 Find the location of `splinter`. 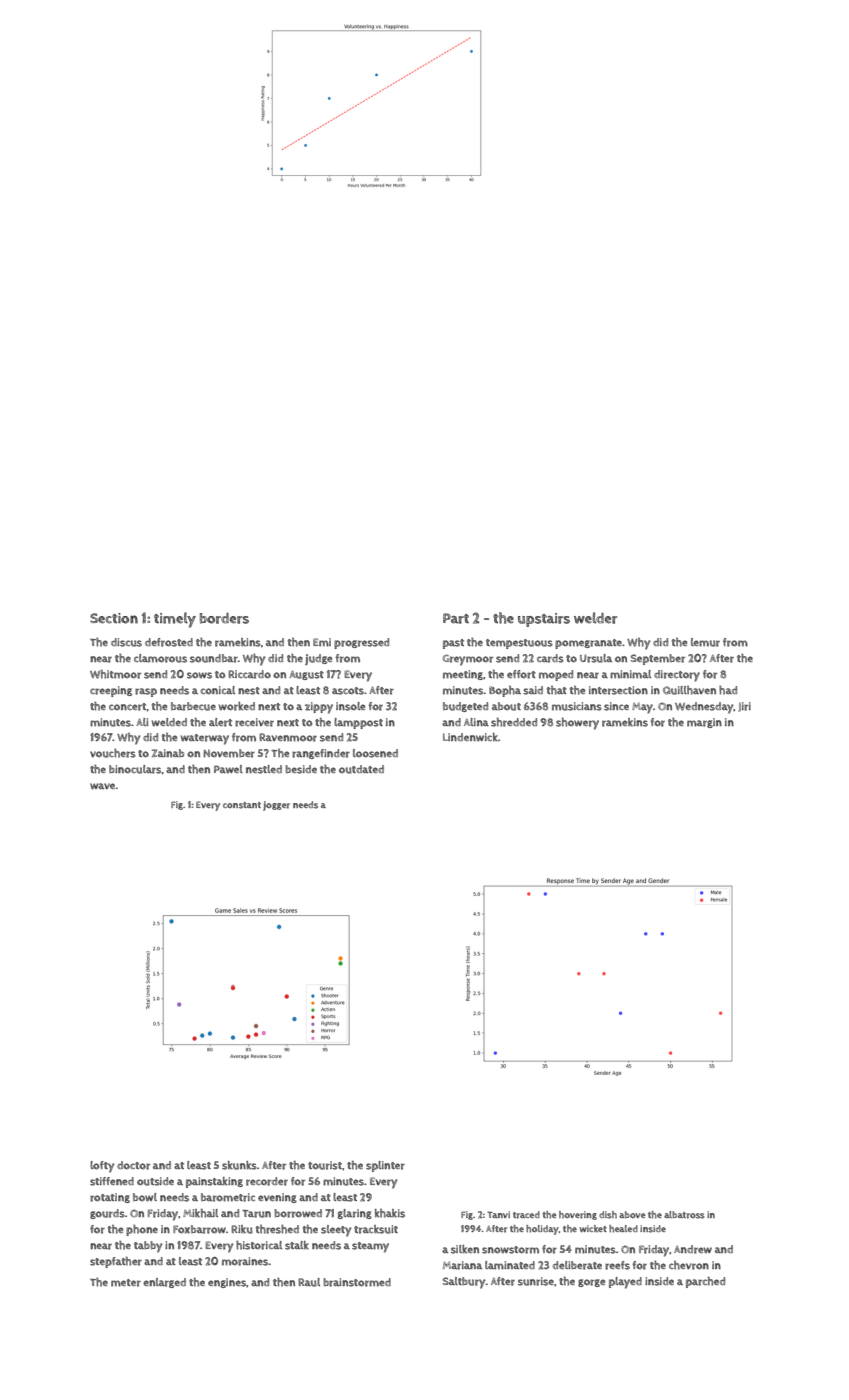

splinter is located at coordinates (385, 1166).
